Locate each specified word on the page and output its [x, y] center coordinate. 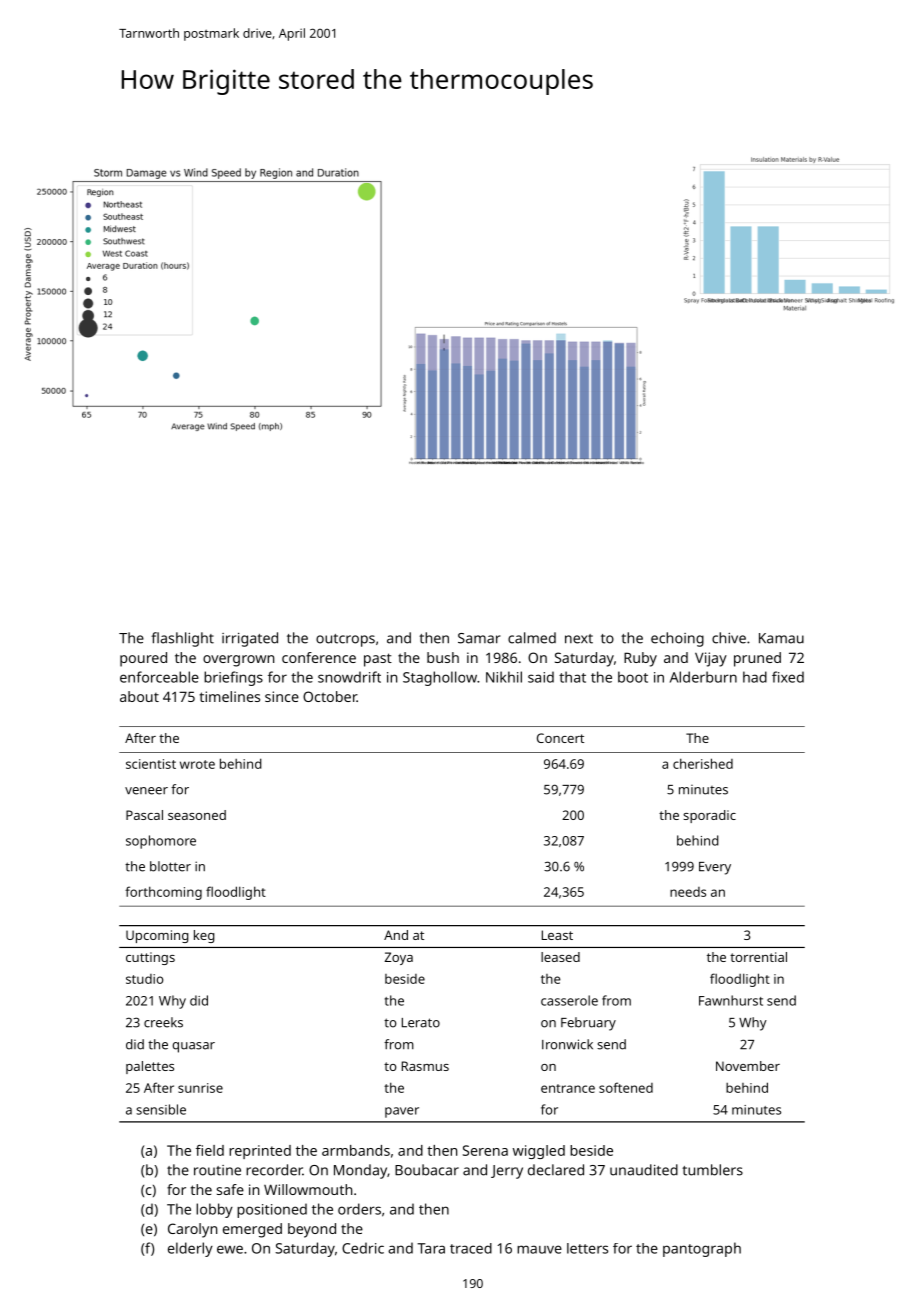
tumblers [712, 1170]
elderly [190, 1249]
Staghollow [440, 678]
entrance [568, 1088]
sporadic [709, 816]
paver [402, 1112]
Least [557, 935]
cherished [703, 763]
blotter [170, 866]
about [139, 696]
